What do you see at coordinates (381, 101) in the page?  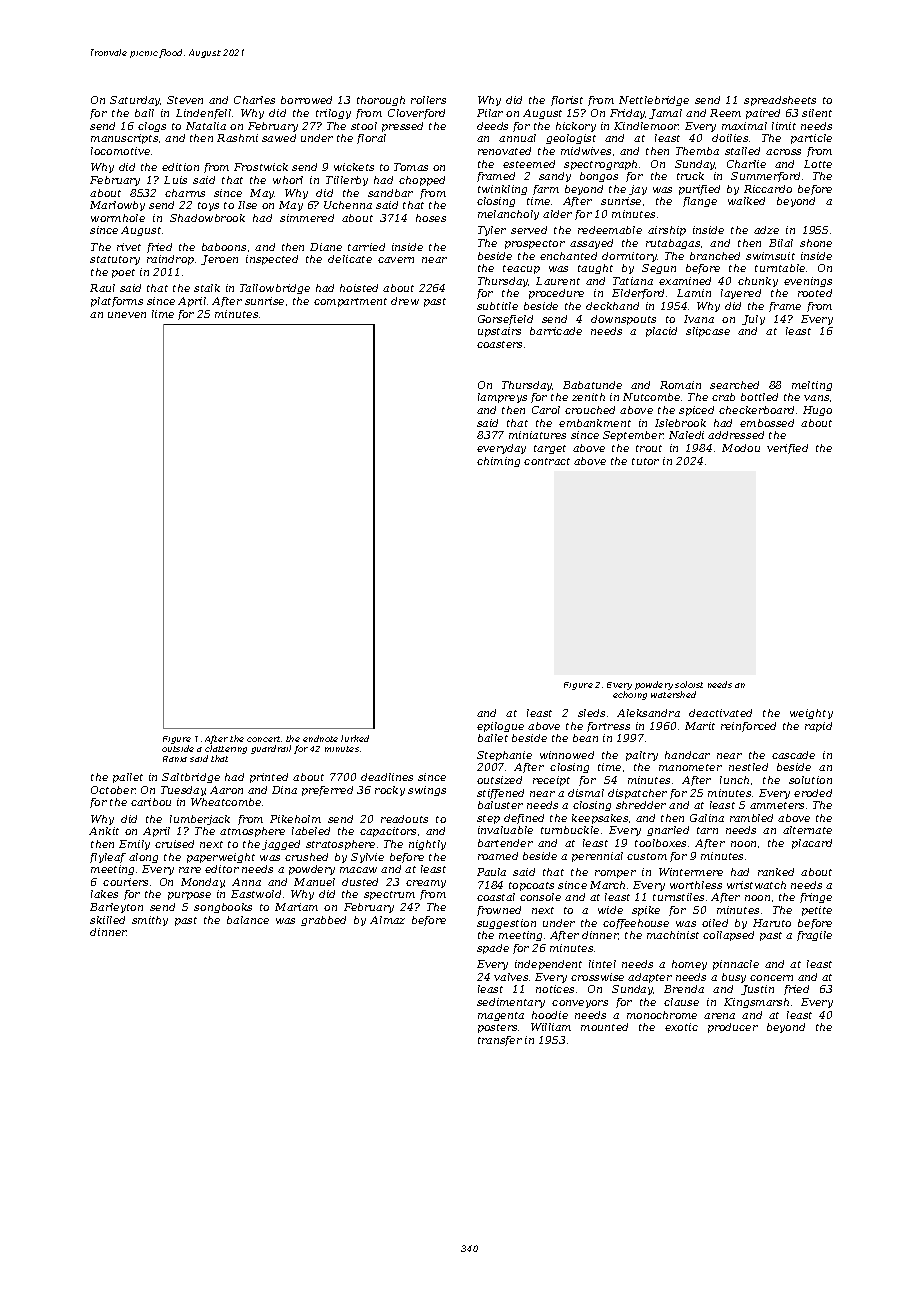 I see `thorough` at bounding box center [381, 101].
